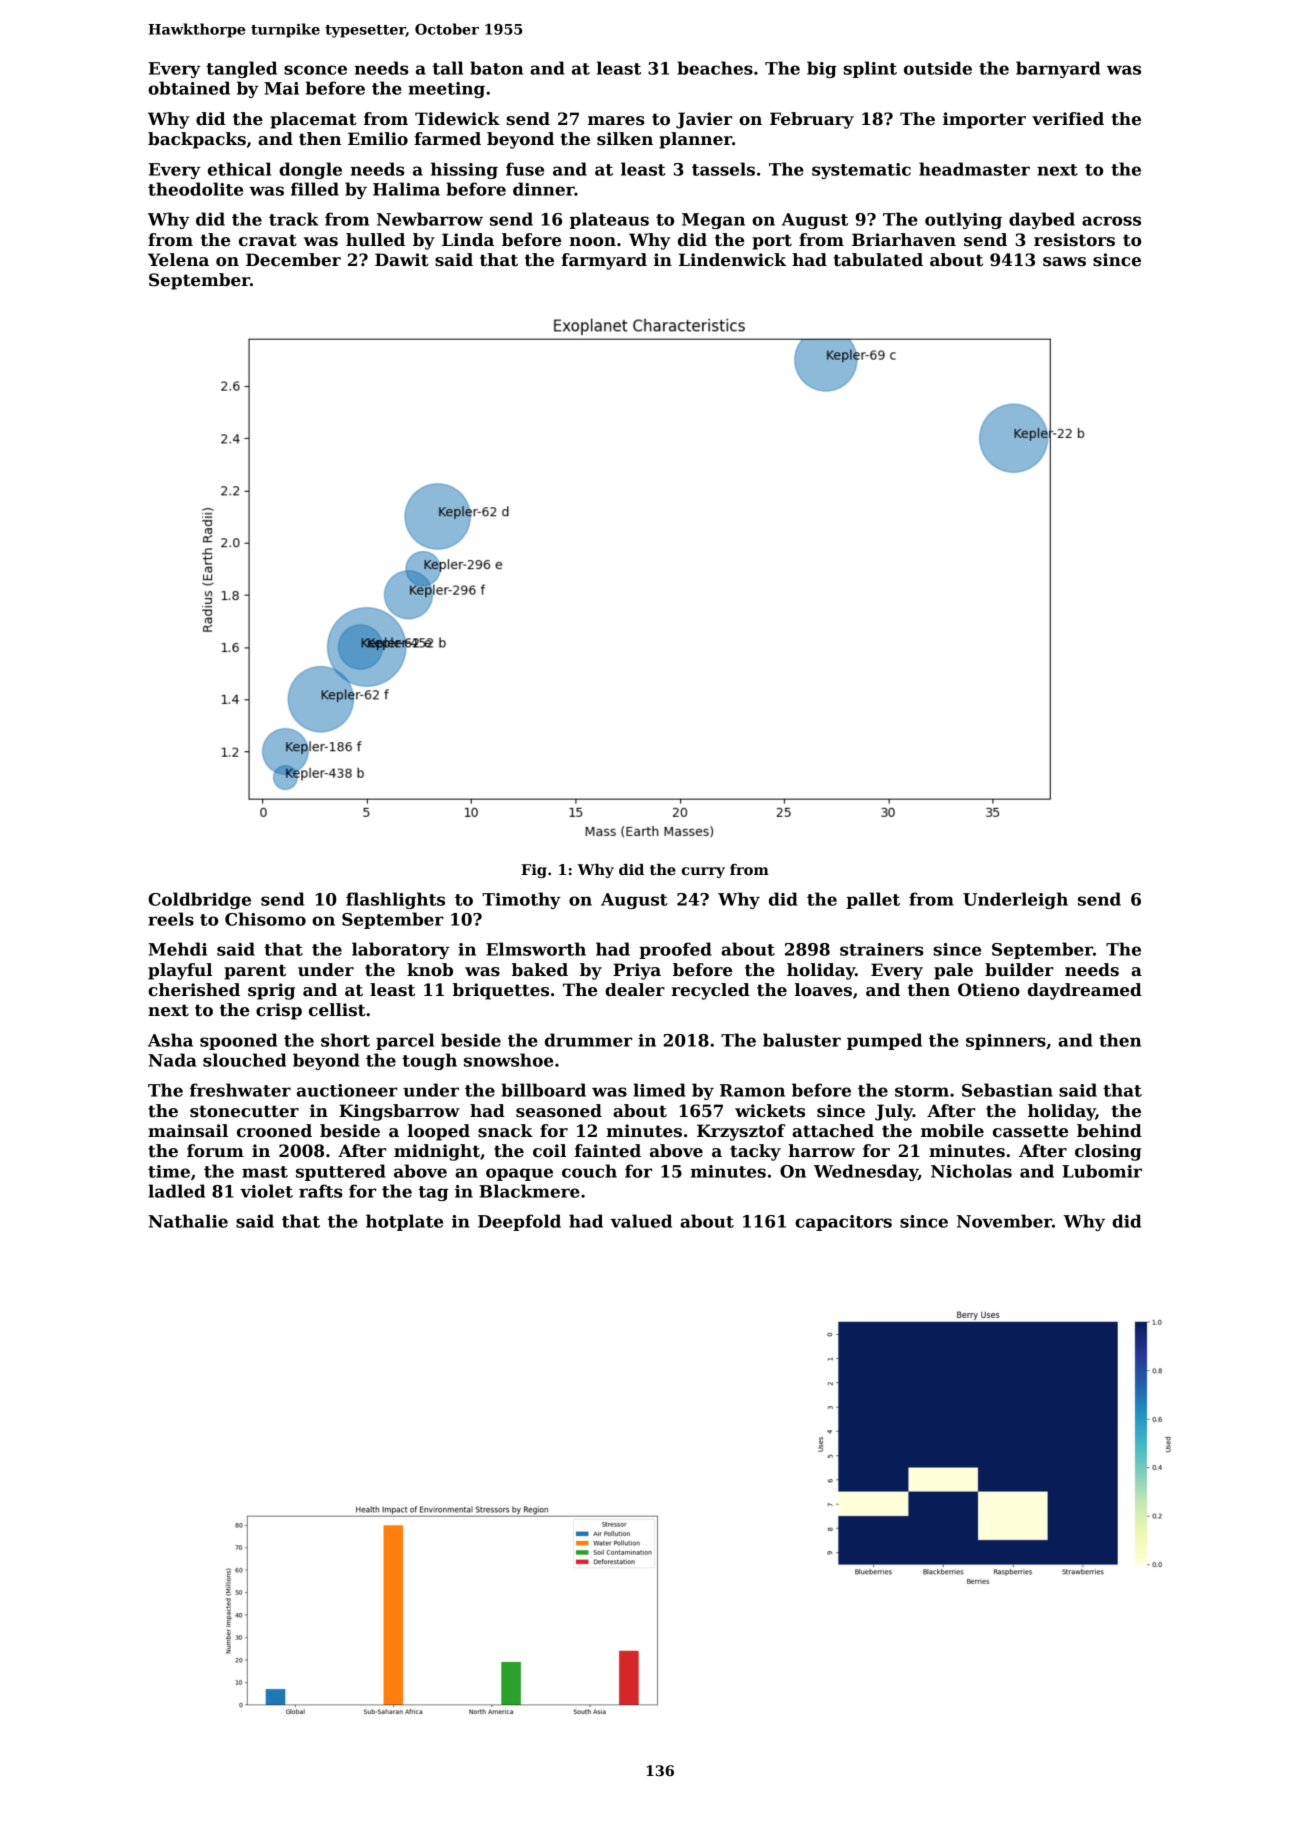 This screenshot has width=1290, height=1824. Describe the element at coordinates (464, 170) in the screenshot. I see `hissing` at that location.
